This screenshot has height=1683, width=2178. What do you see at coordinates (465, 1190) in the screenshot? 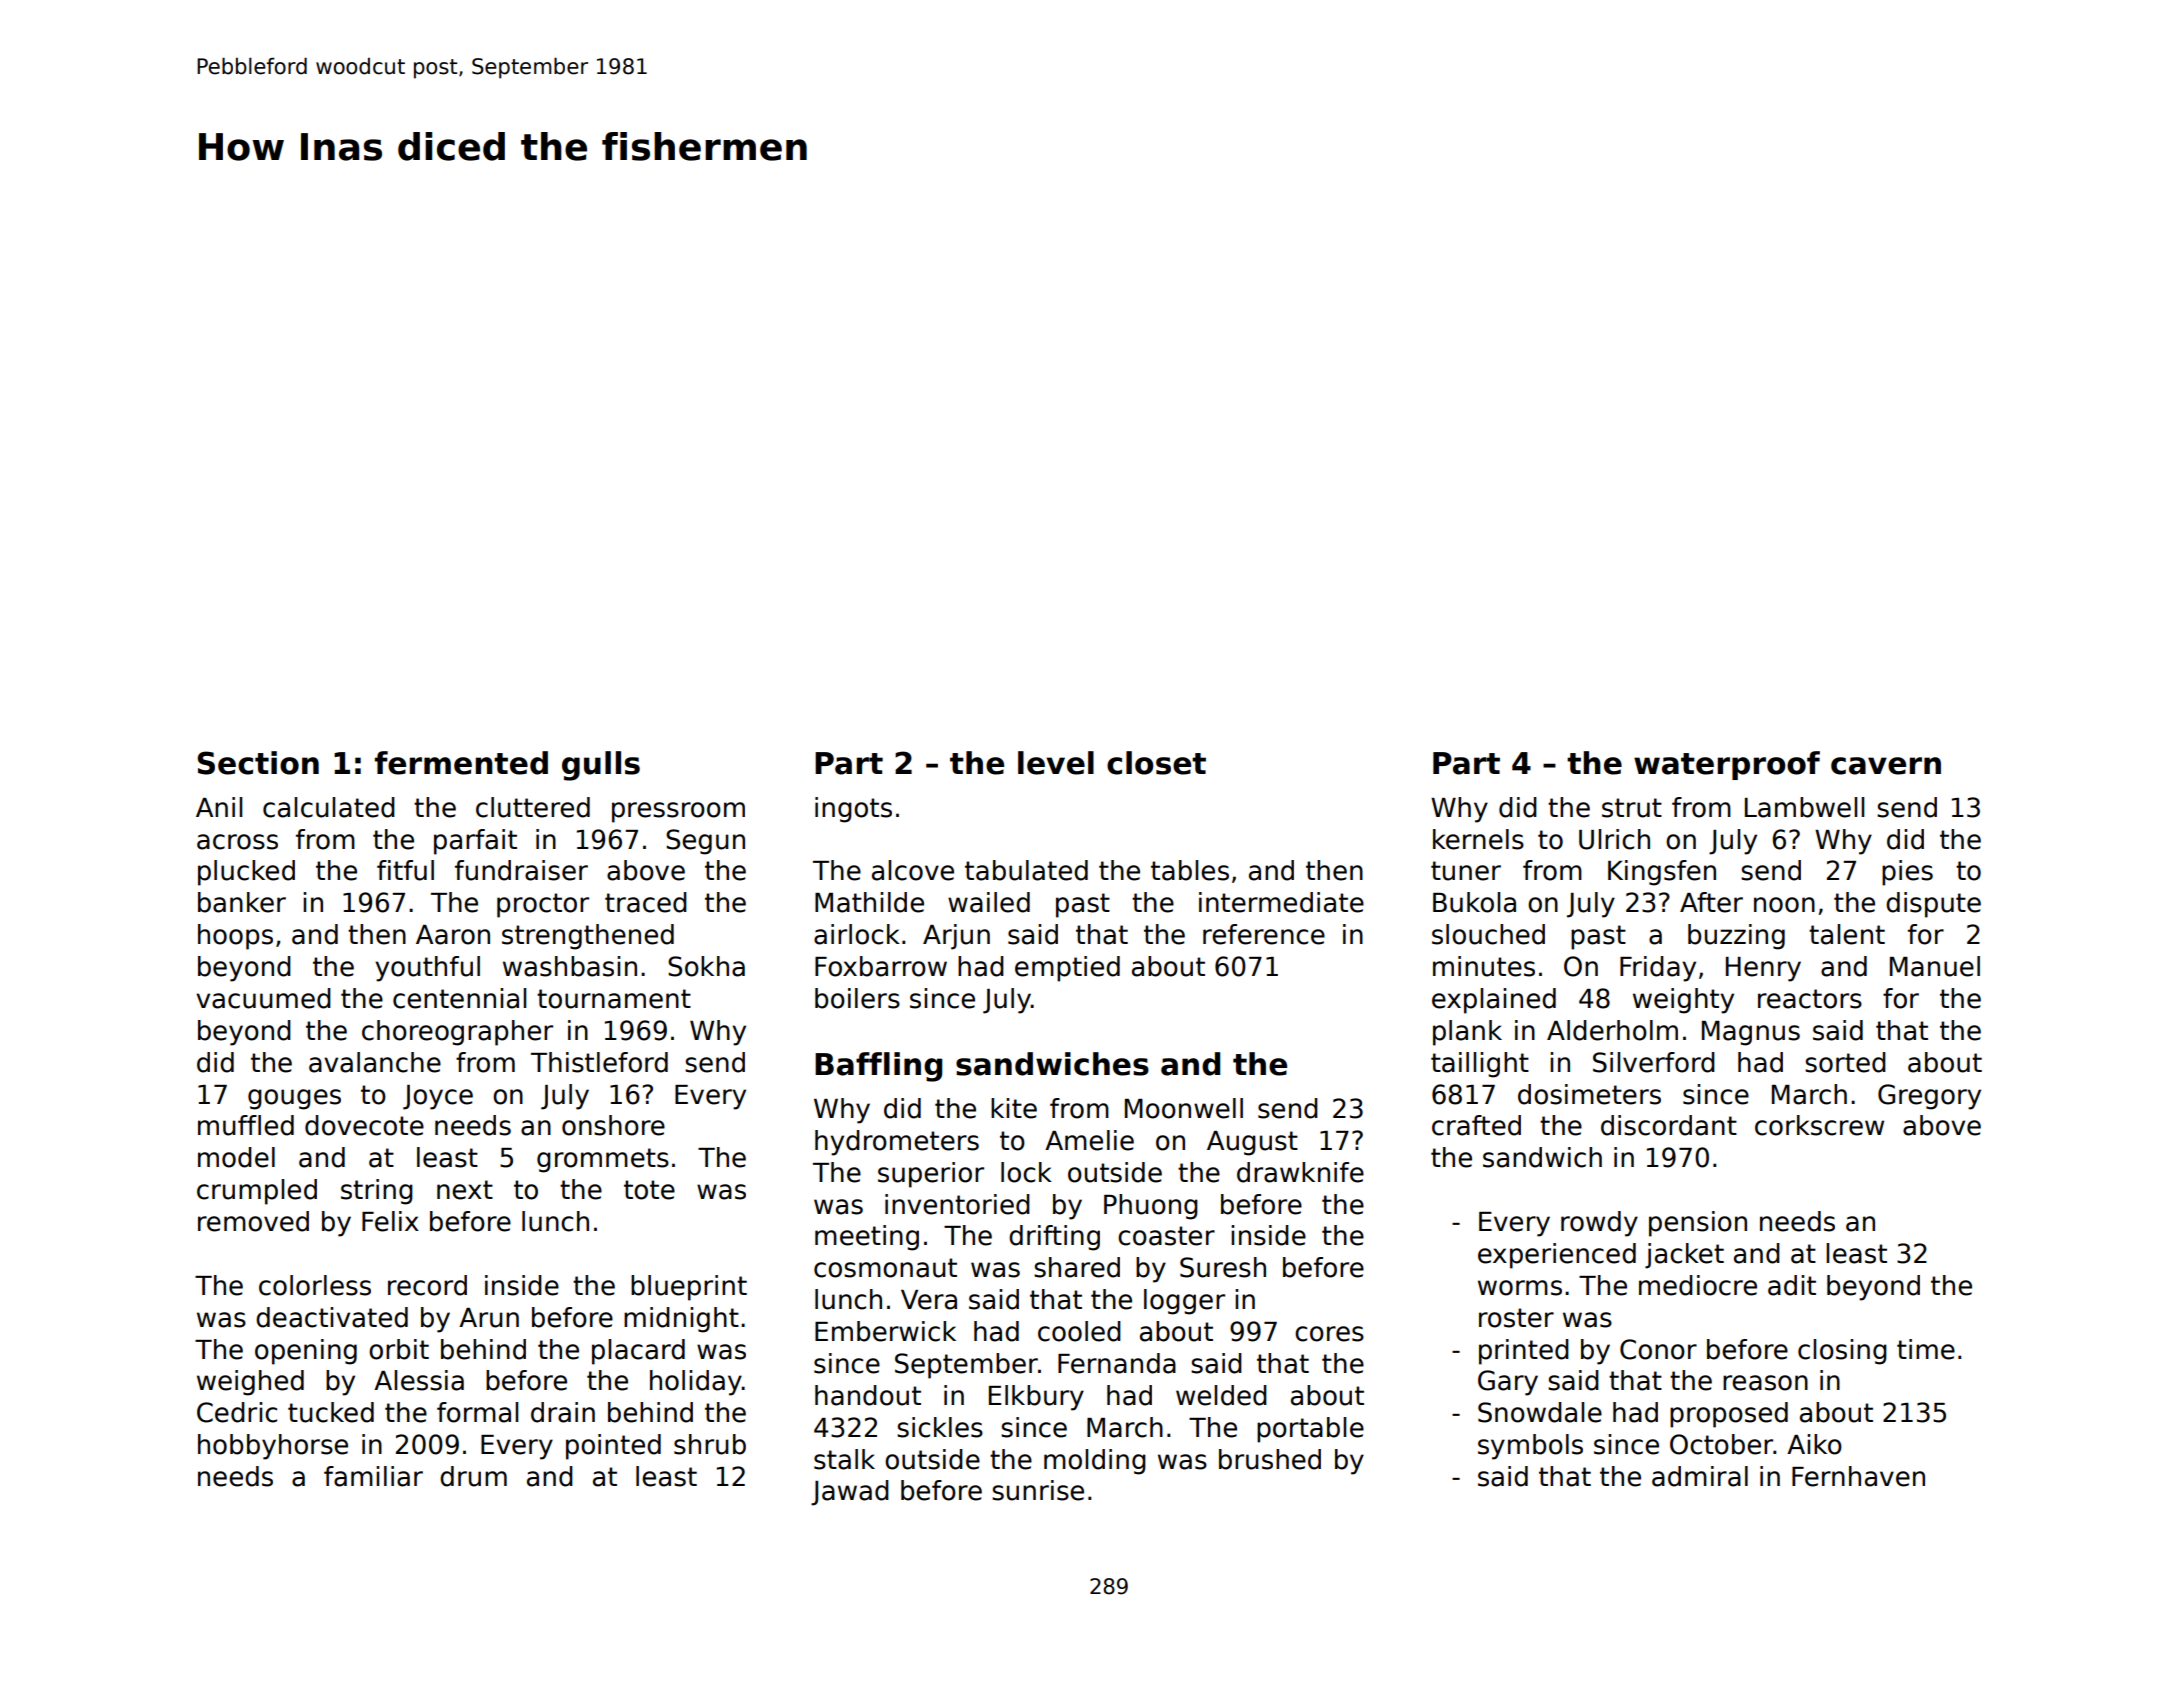
I see `next` at bounding box center [465, 1190].
